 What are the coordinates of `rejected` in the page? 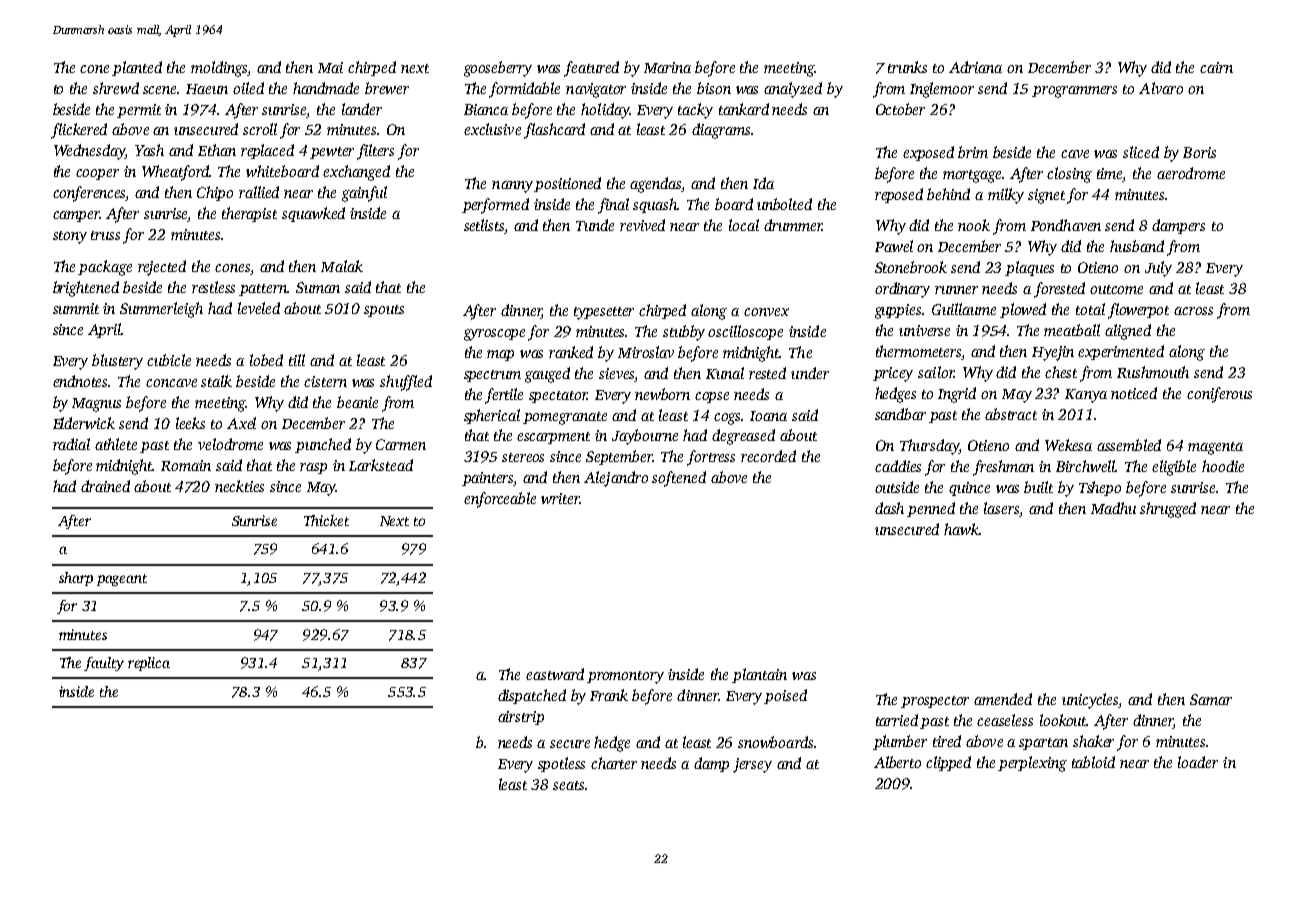 It's located at (162, 268).
